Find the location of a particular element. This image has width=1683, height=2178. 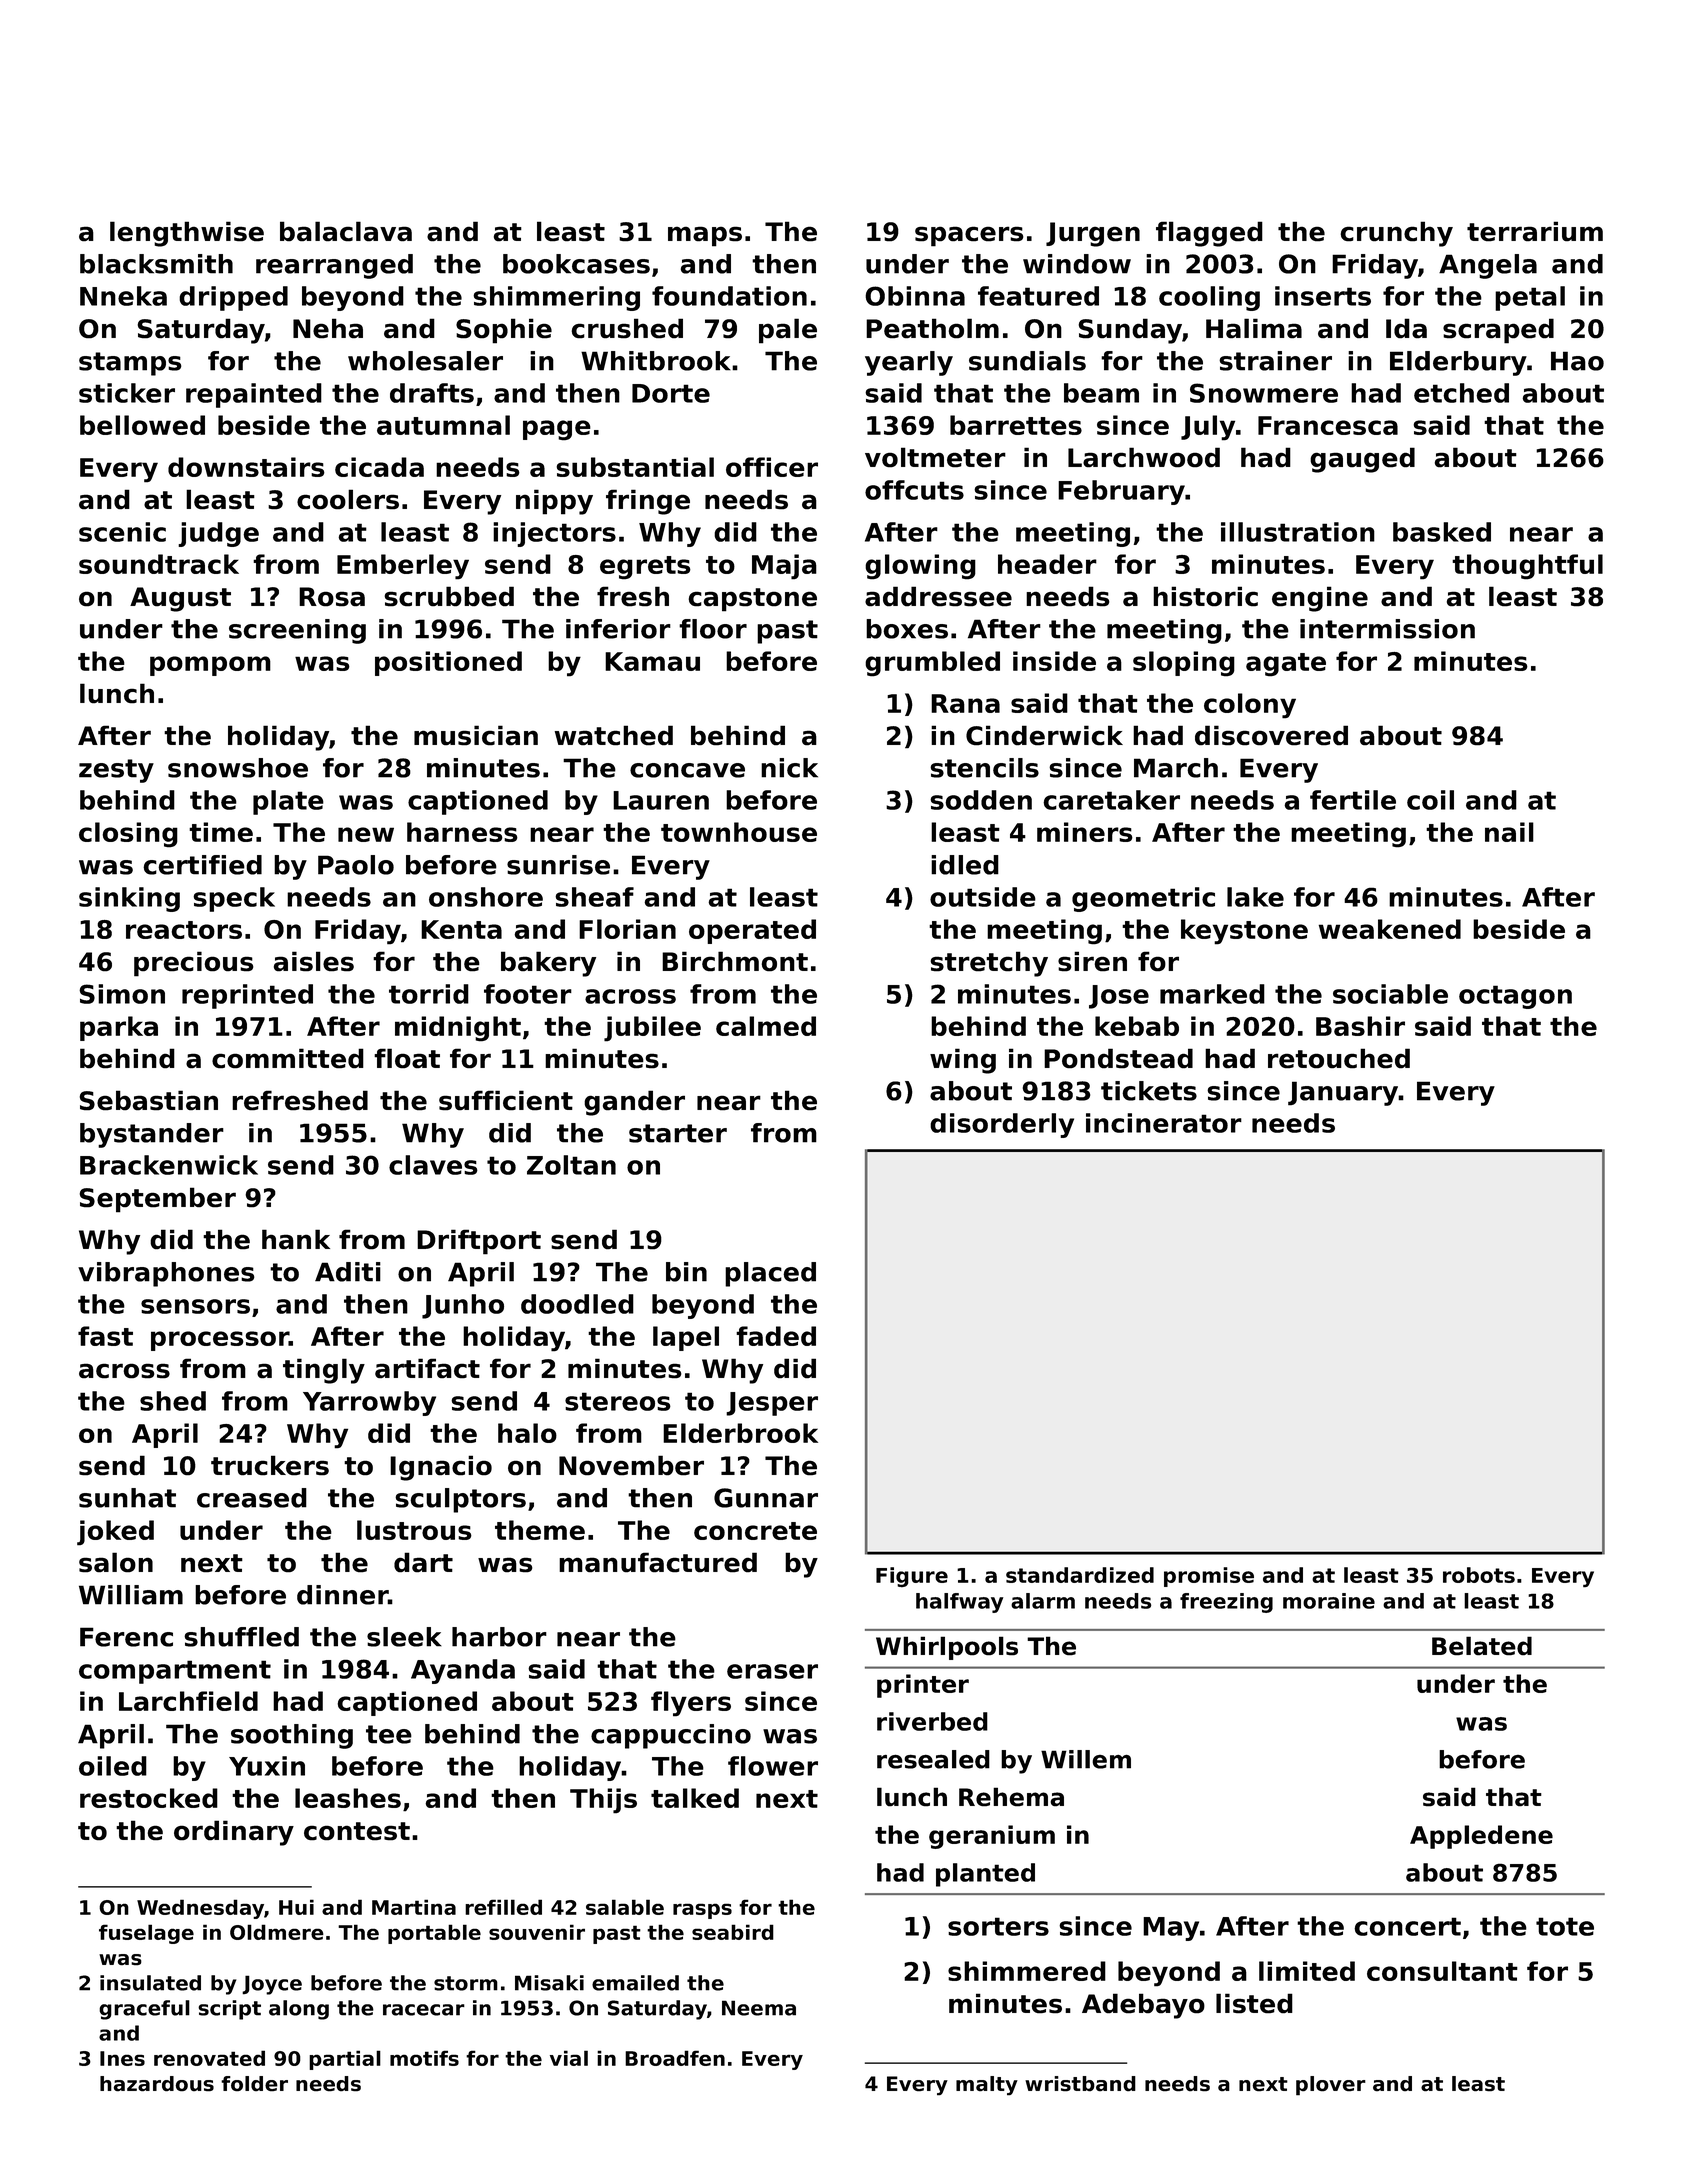

January is located at coordinates (1343, 1093).
